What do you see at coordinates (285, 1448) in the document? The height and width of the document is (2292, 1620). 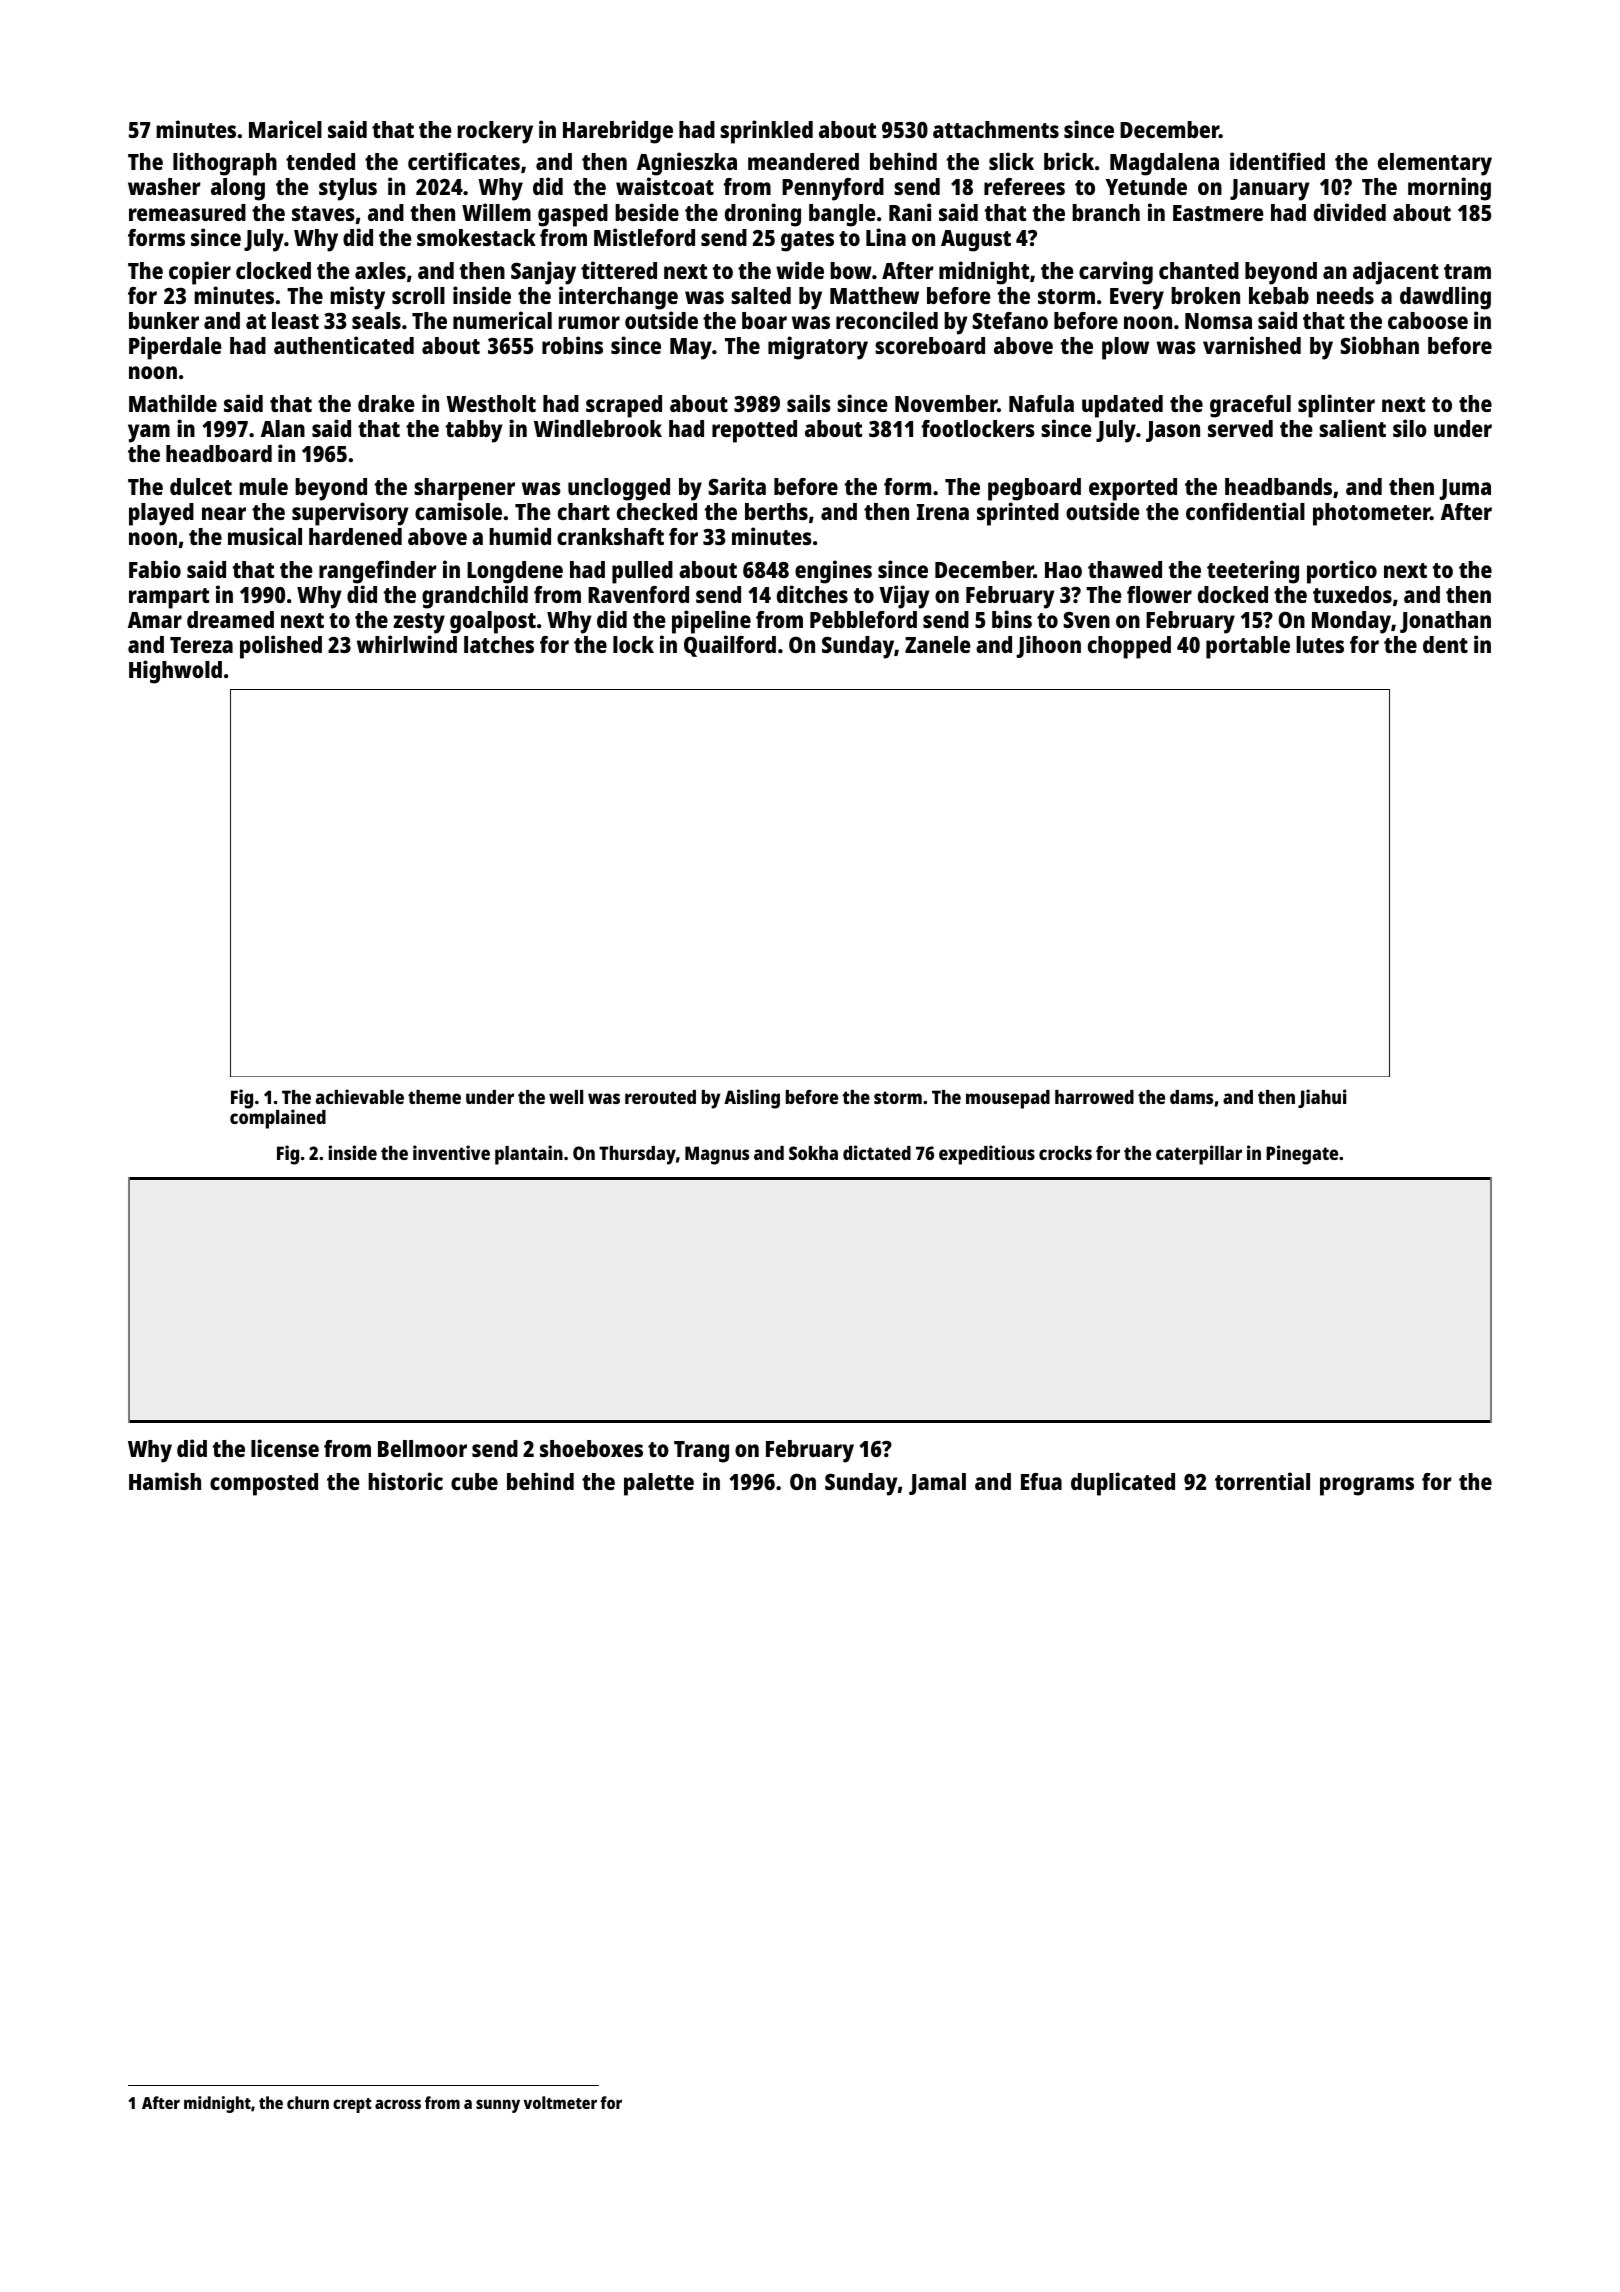 I see `license` at bounding box center [285, 1448].
